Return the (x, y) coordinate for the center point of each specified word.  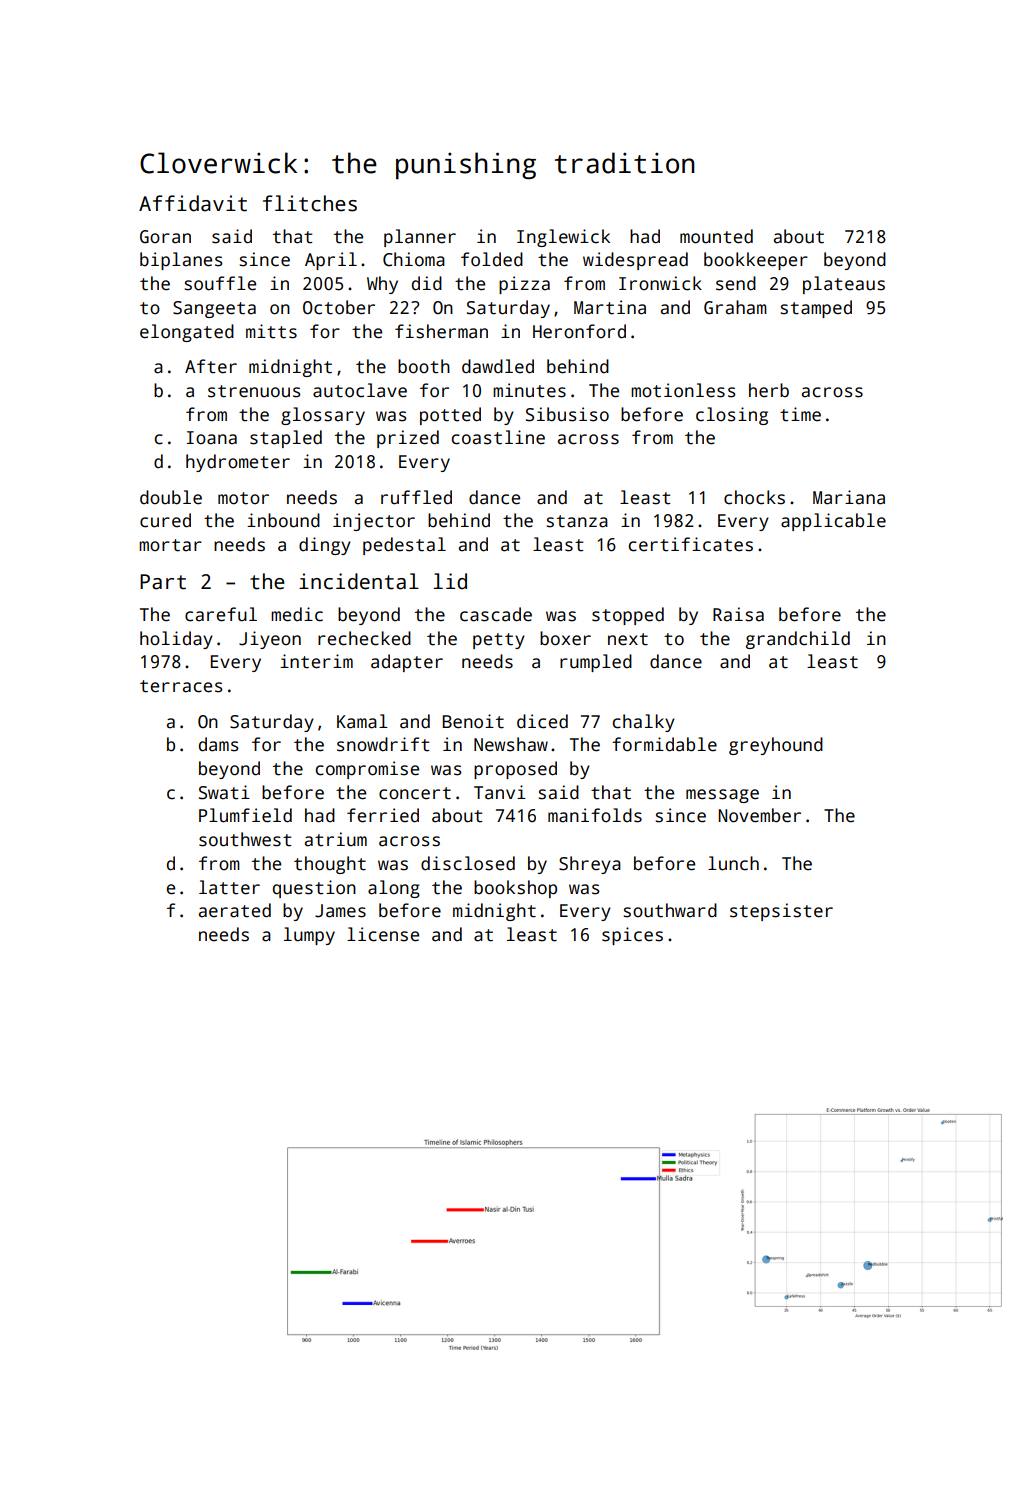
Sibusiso (567, 414)
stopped (628, 616)
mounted (716, 236)
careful (221, 614)
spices (632, 936)
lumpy (309, 936)
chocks (754, 497)
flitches (310, 203)
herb (769, 390)
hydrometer (238, 463)
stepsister (781, 912)
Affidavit (193, 203)
